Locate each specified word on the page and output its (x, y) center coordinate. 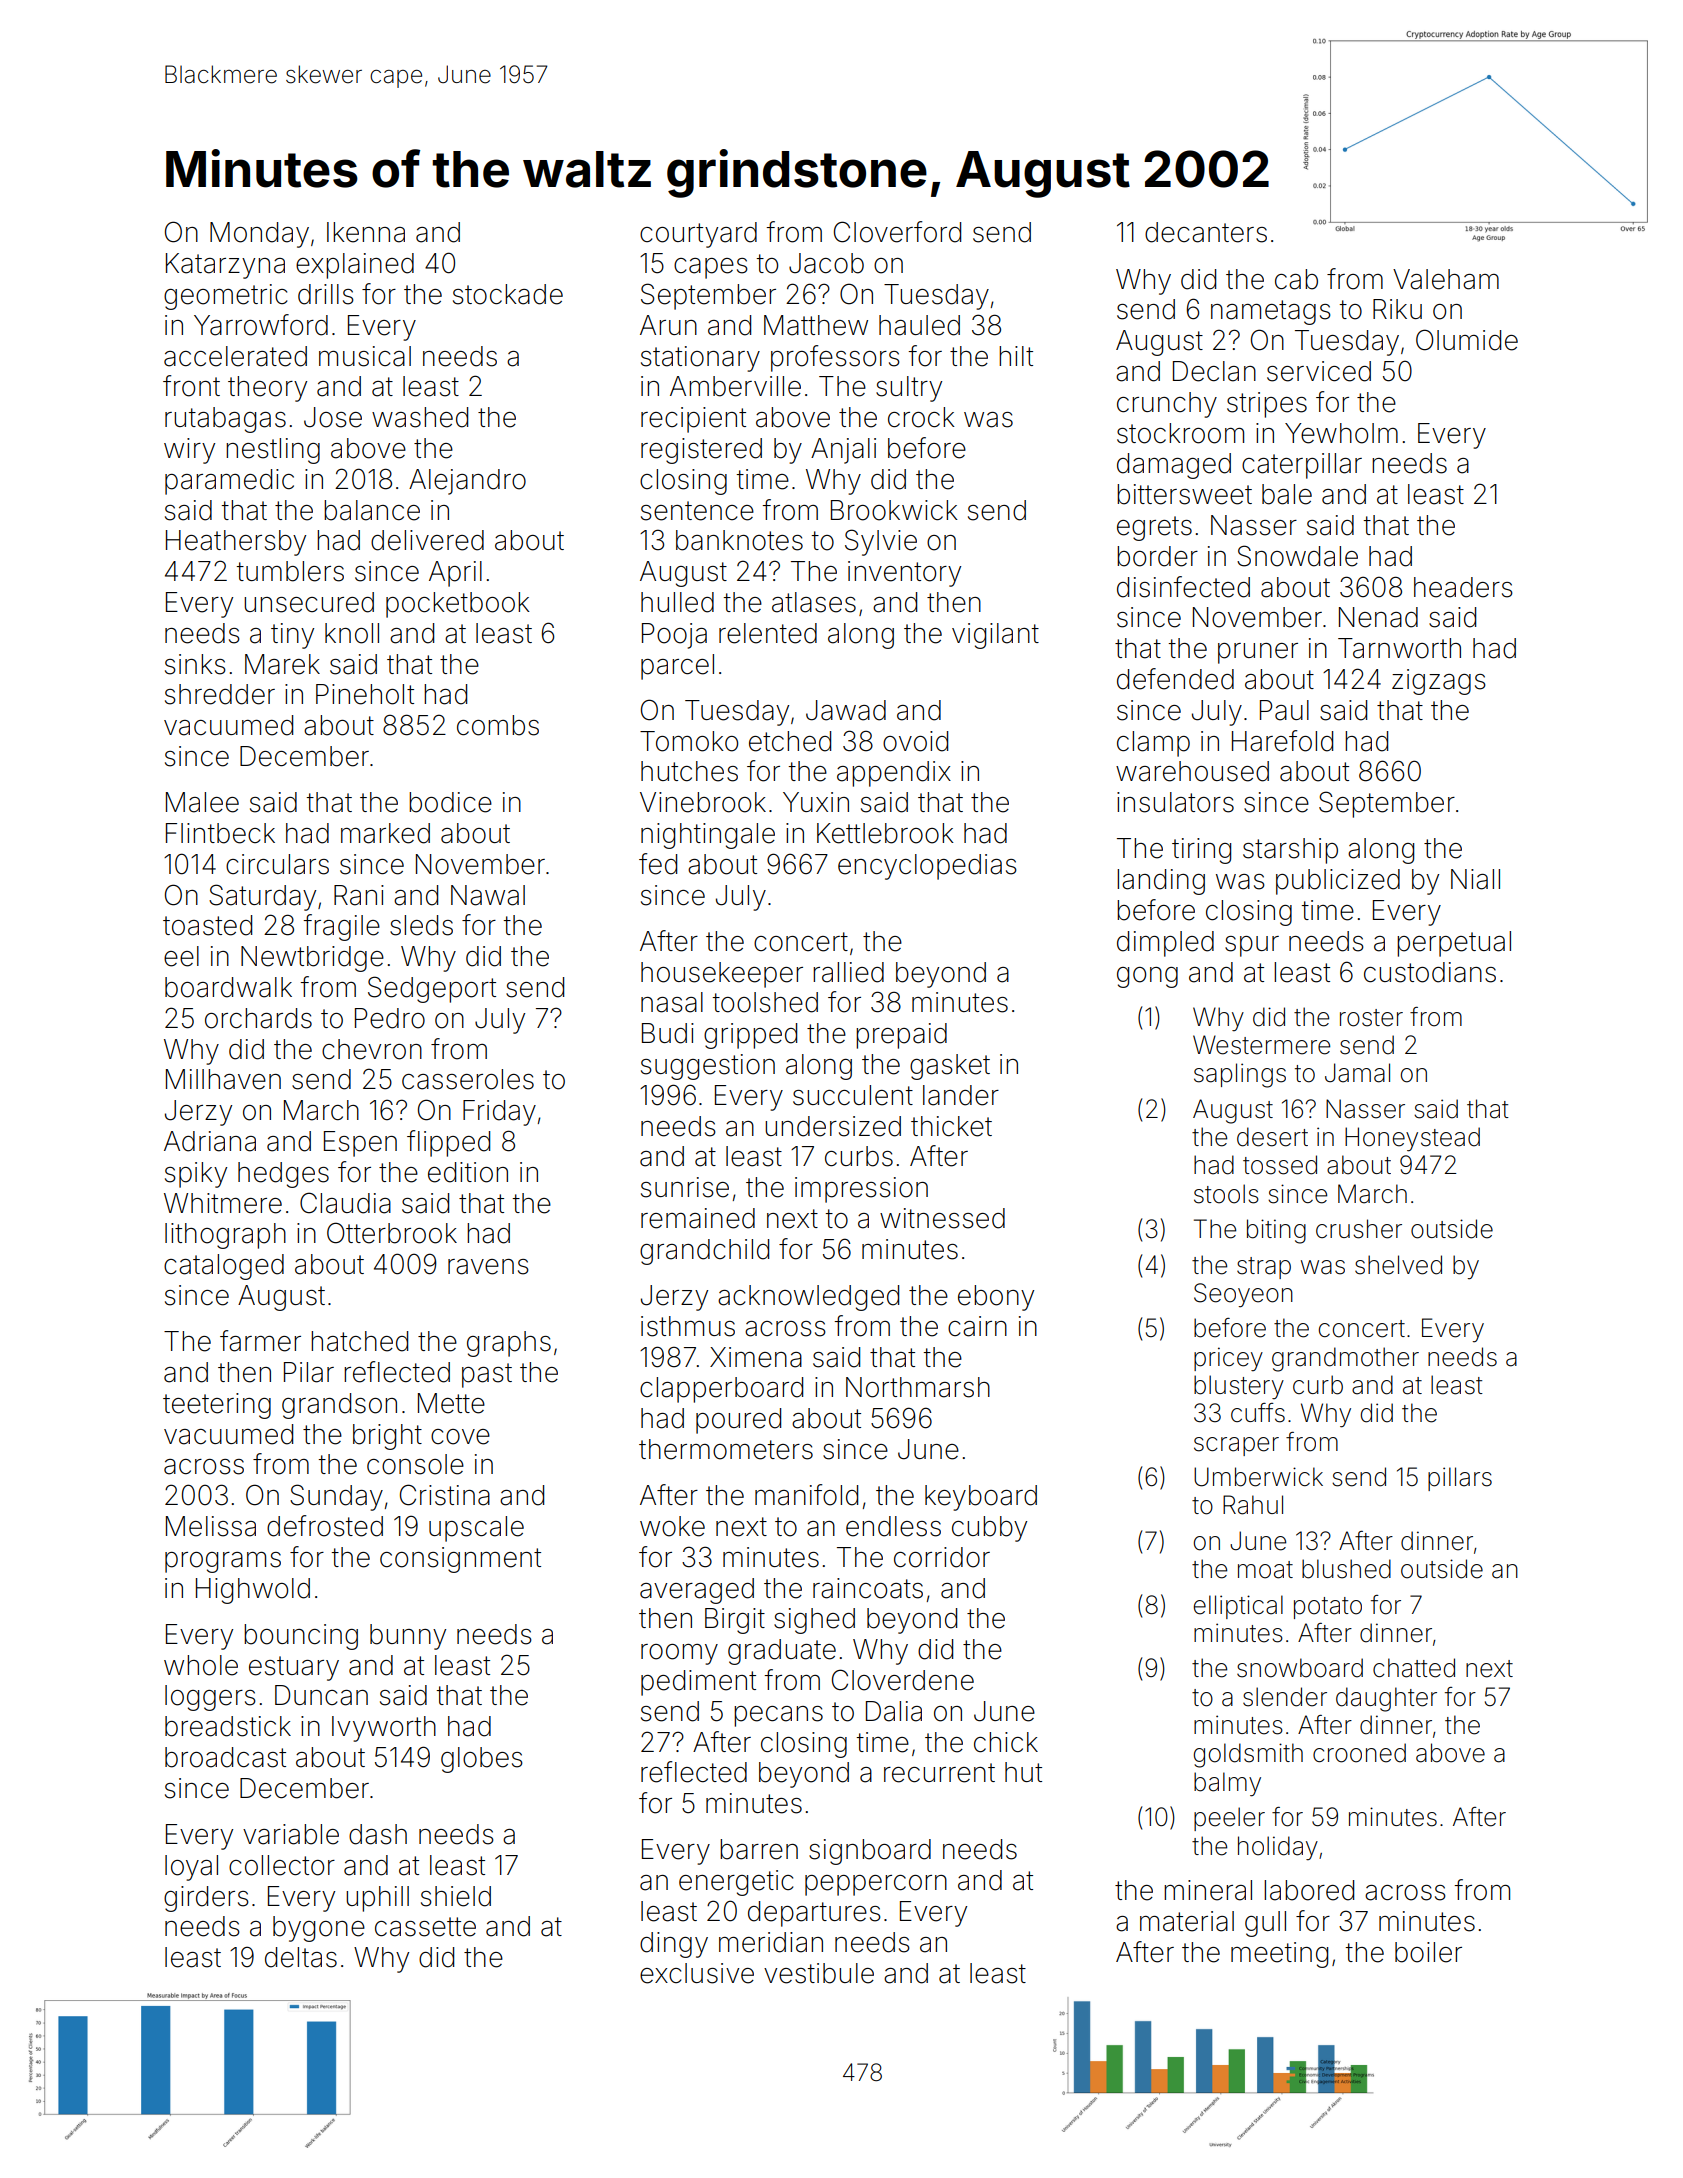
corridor (942, 1557)
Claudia (345, 1203)
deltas (301, 1957)
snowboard (1300, 1668)
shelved (1398, 1265)
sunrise (685, 1187)
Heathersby (236, 543)
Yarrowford (261, 325)
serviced (1319, 371)
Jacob (826, 263)
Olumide (1467, 340)
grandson (339, 1406)
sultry (909, 389)
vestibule (819, 1973)
